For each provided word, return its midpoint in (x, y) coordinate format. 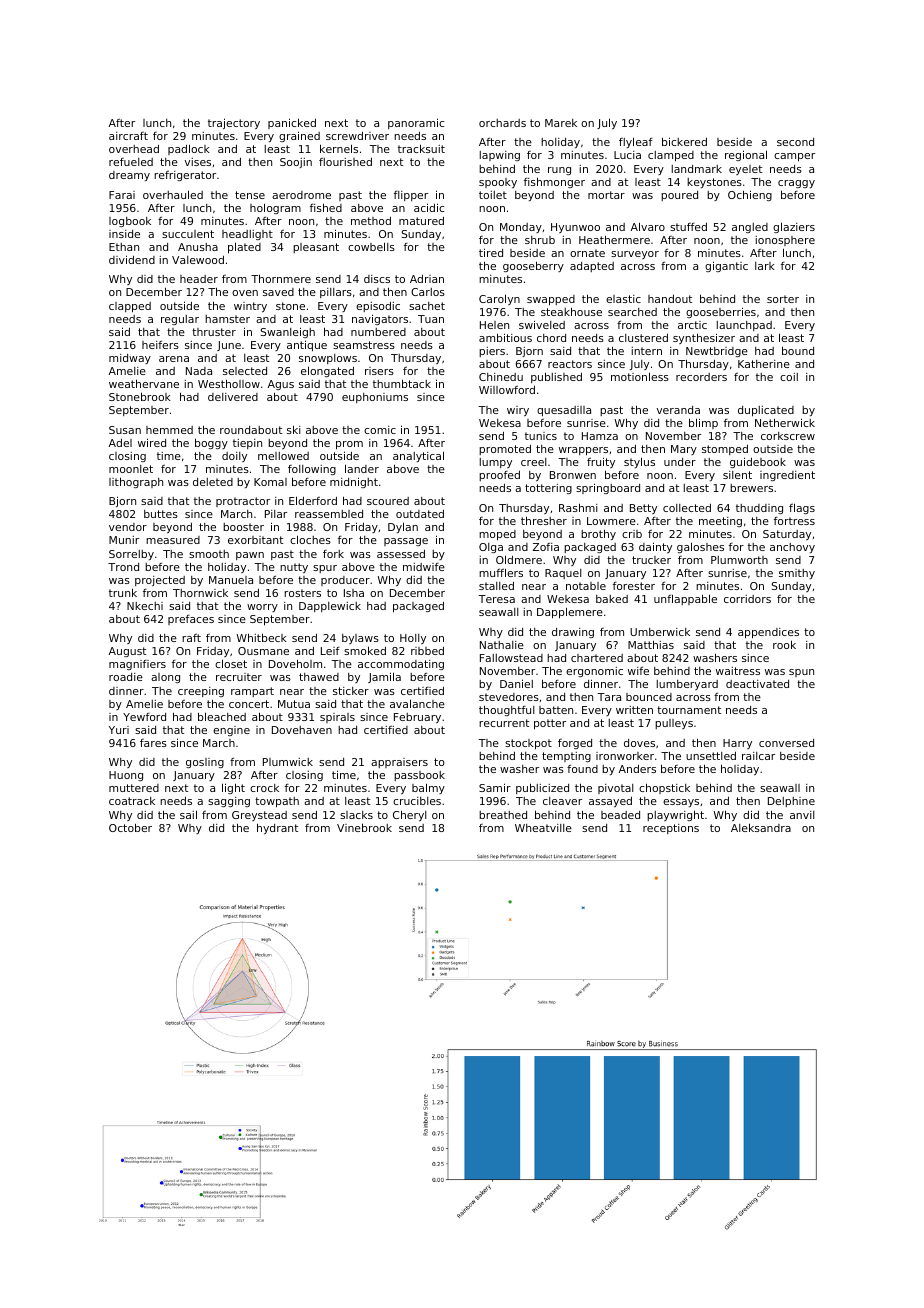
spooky (498, 183)
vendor (128, 527)
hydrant (277, 828)
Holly (413, 639)
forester (634, 586)
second (795, 142)
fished (326, 207)
